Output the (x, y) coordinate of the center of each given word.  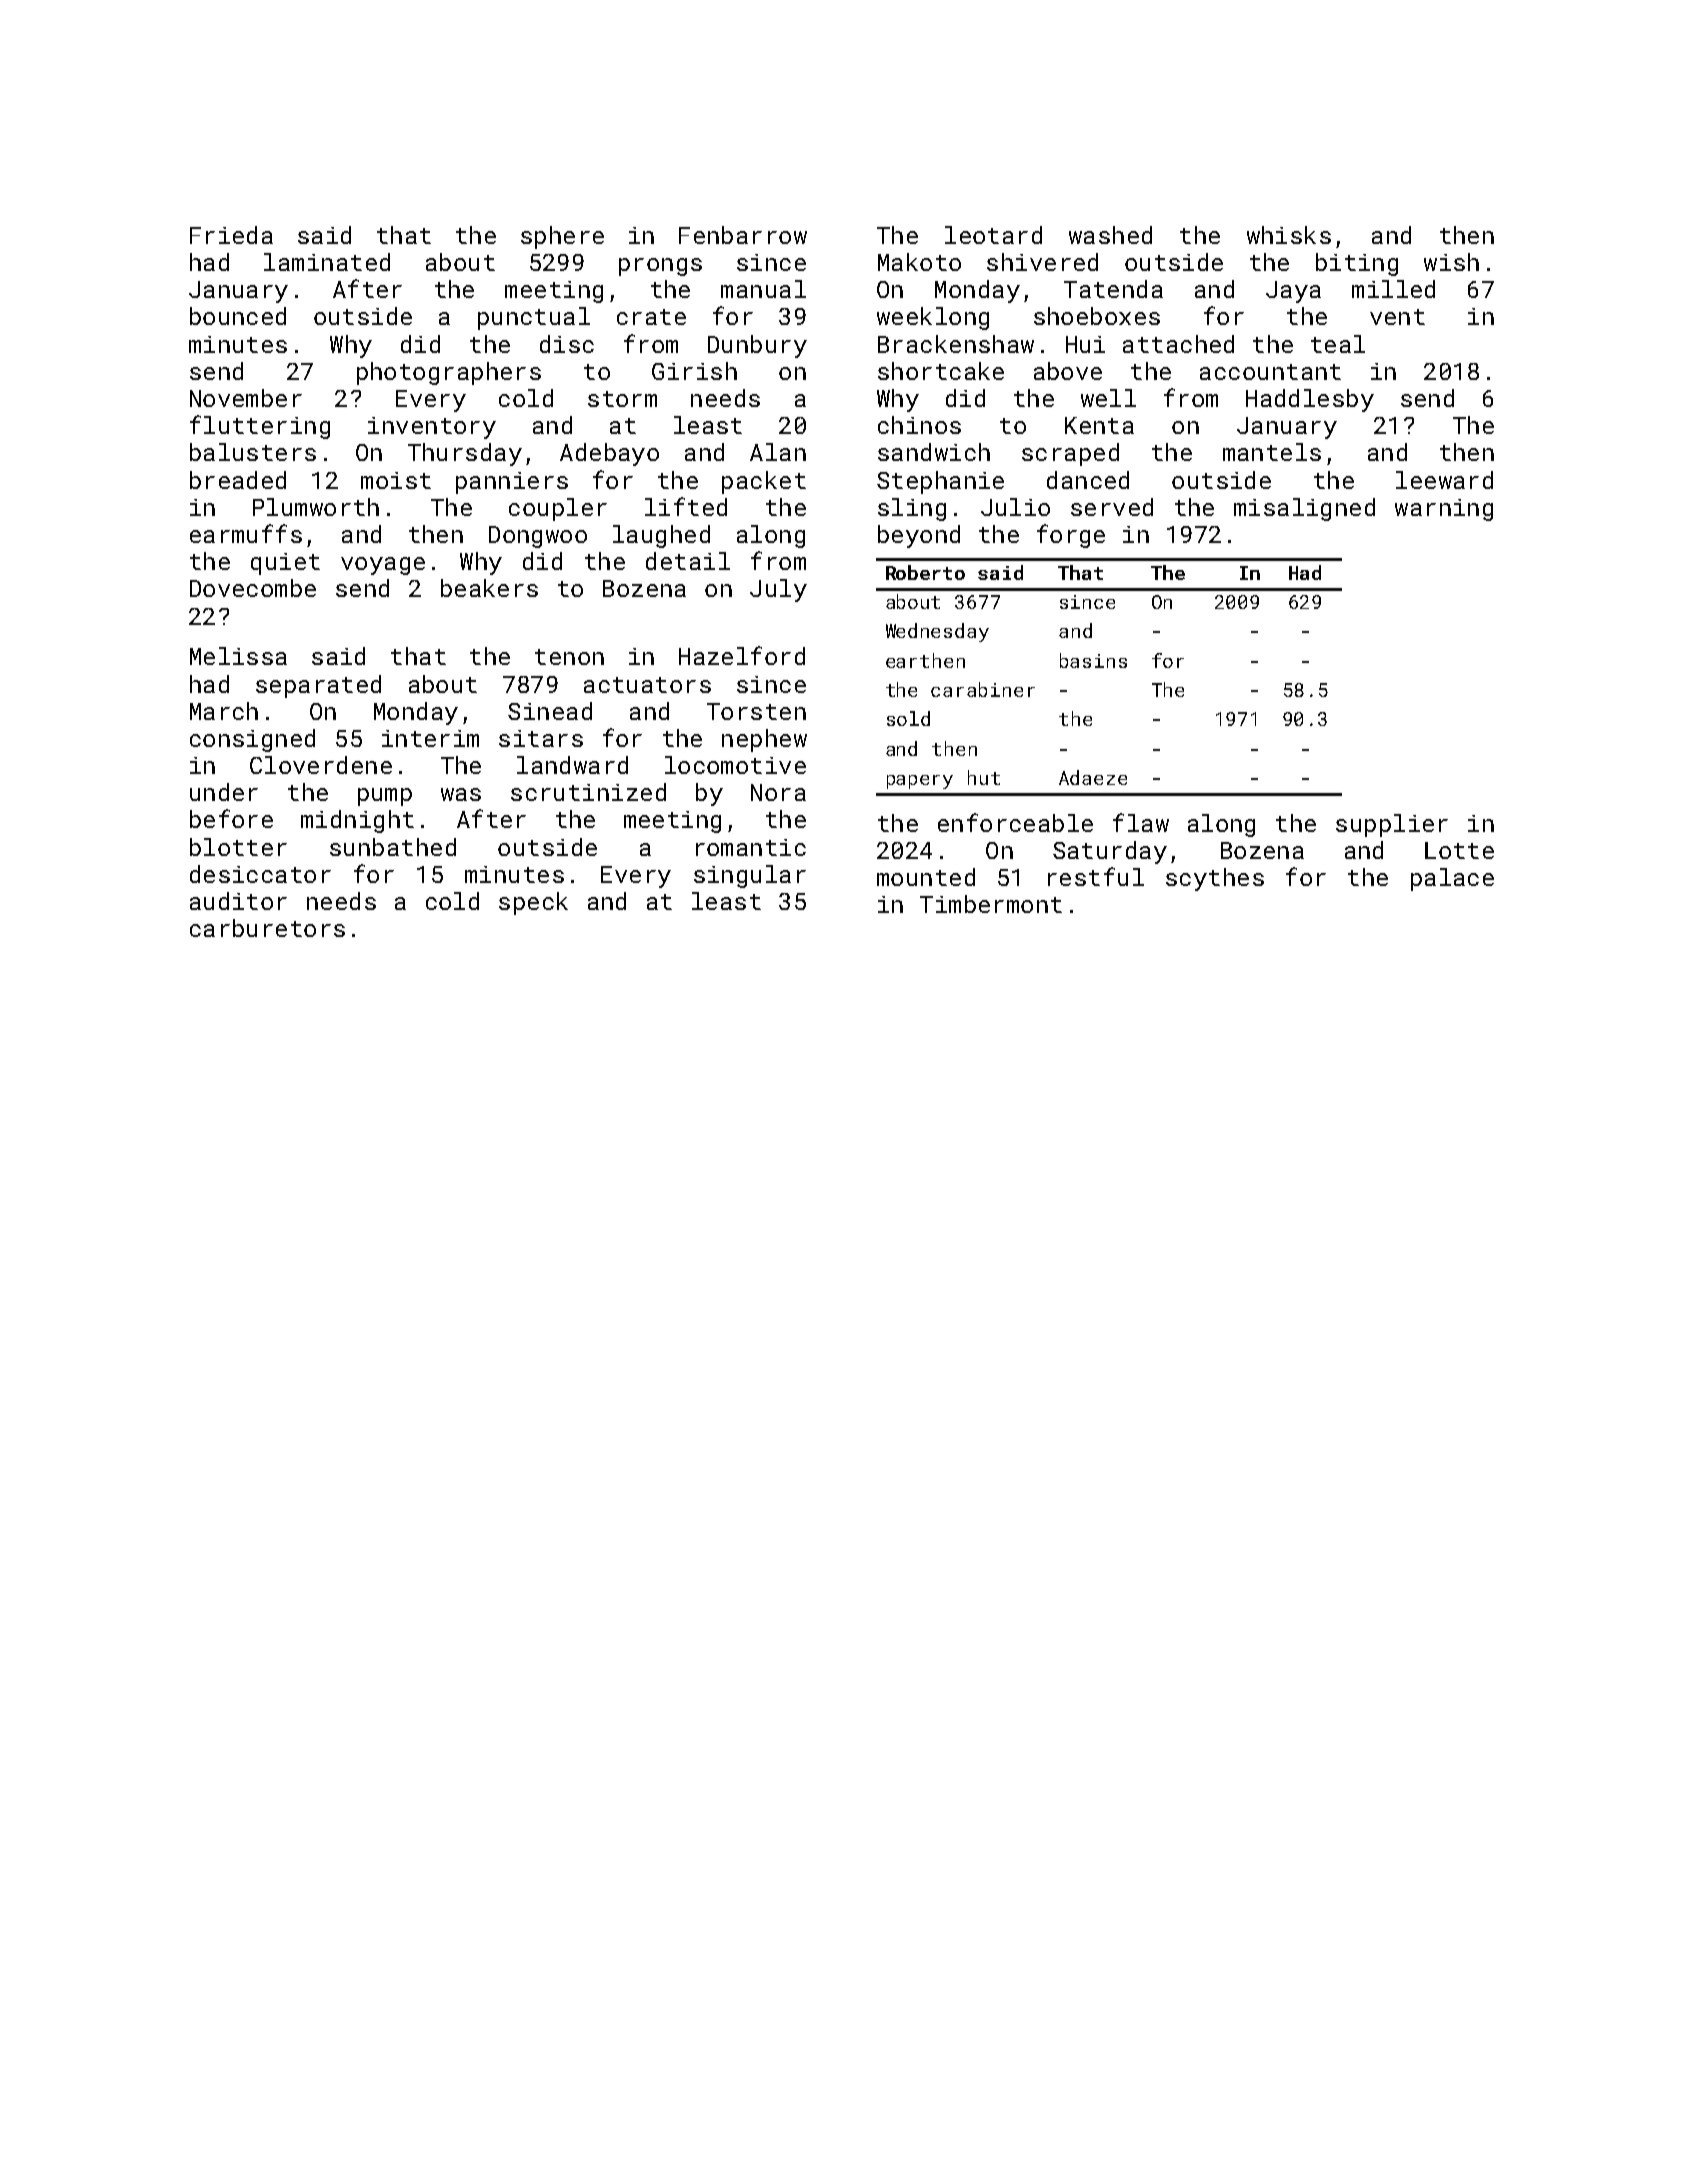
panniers (512, 483)
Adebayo (609, 454)
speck (533, 903)
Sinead (550, 711)
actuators (647, 685)
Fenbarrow (743, 235)
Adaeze (1093, 777)
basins (1093, 660)
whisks (1289, 235)
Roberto (925, 572)
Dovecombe (253, 588)
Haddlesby (1310, 400)
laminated (327, 262)
